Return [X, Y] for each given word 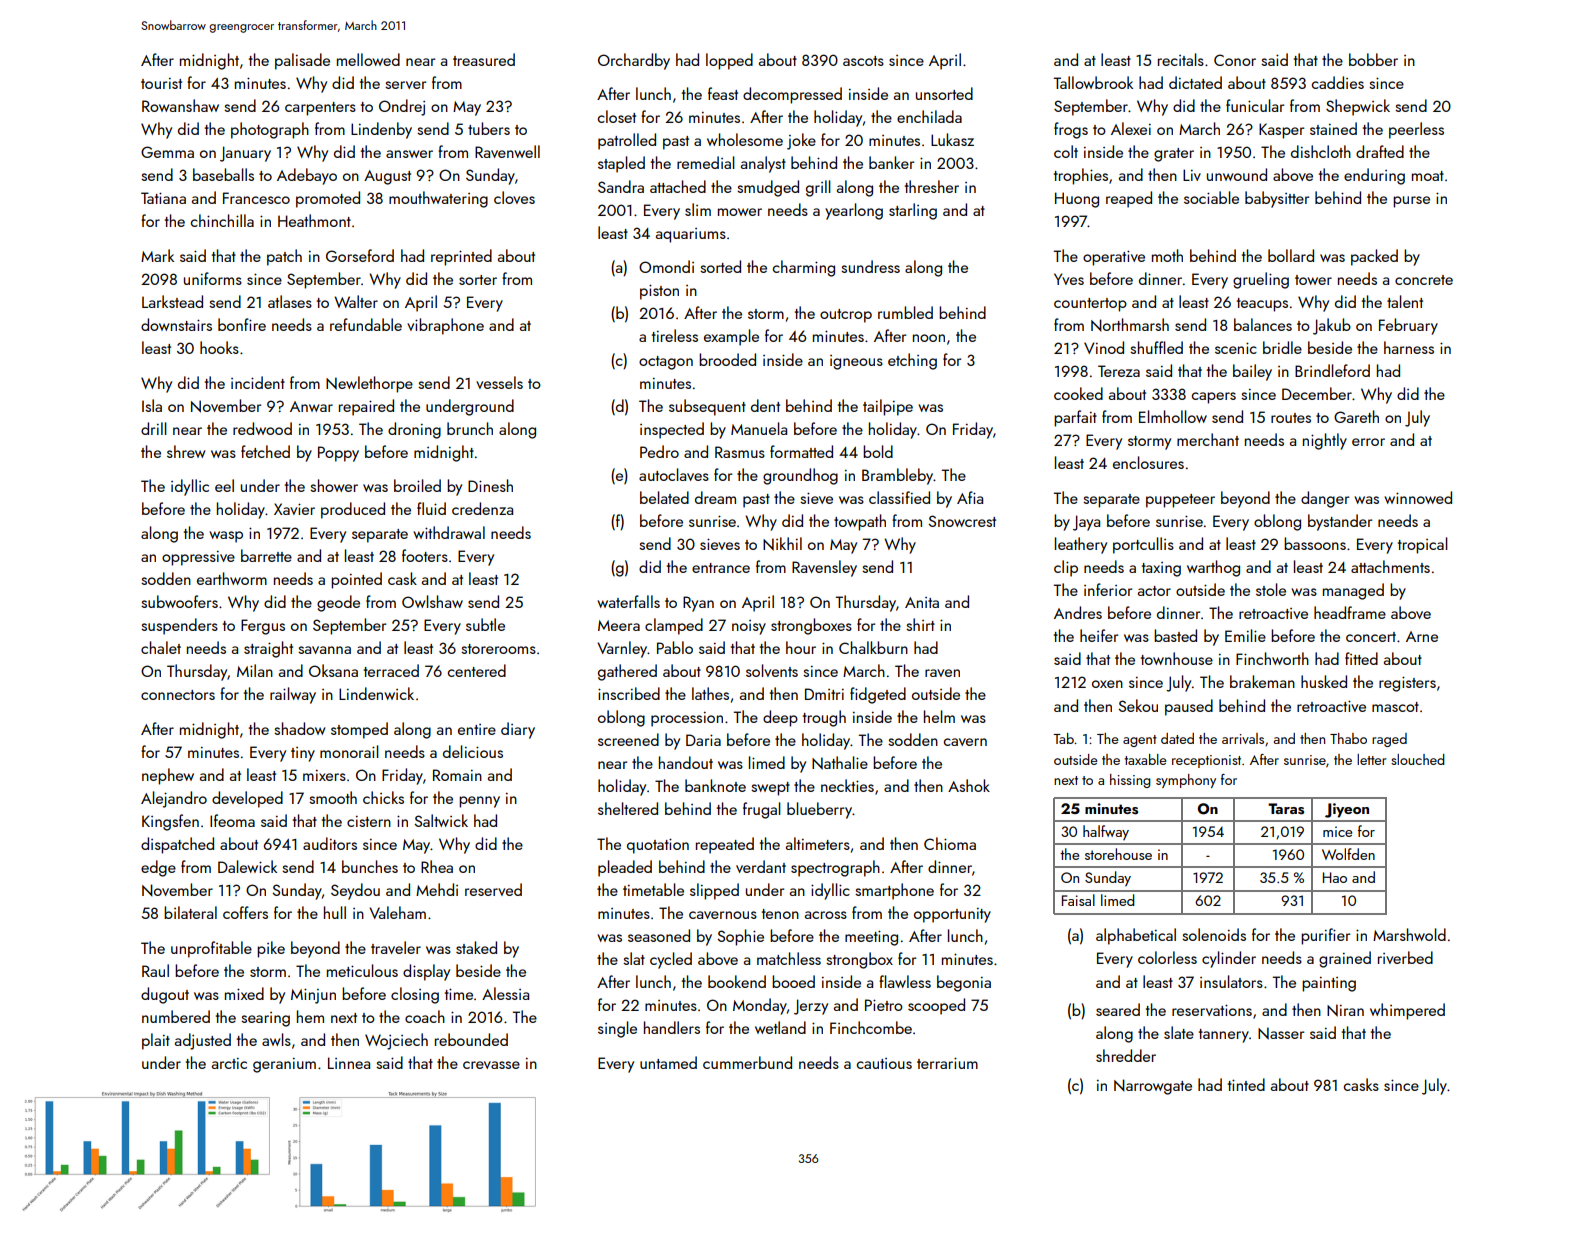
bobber [1373, 59]
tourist [161, 83]
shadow [300, 728]
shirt [920, 624]
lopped [729, 61]
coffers [245, 912]
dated [1177, 738]
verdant [761, 866]
